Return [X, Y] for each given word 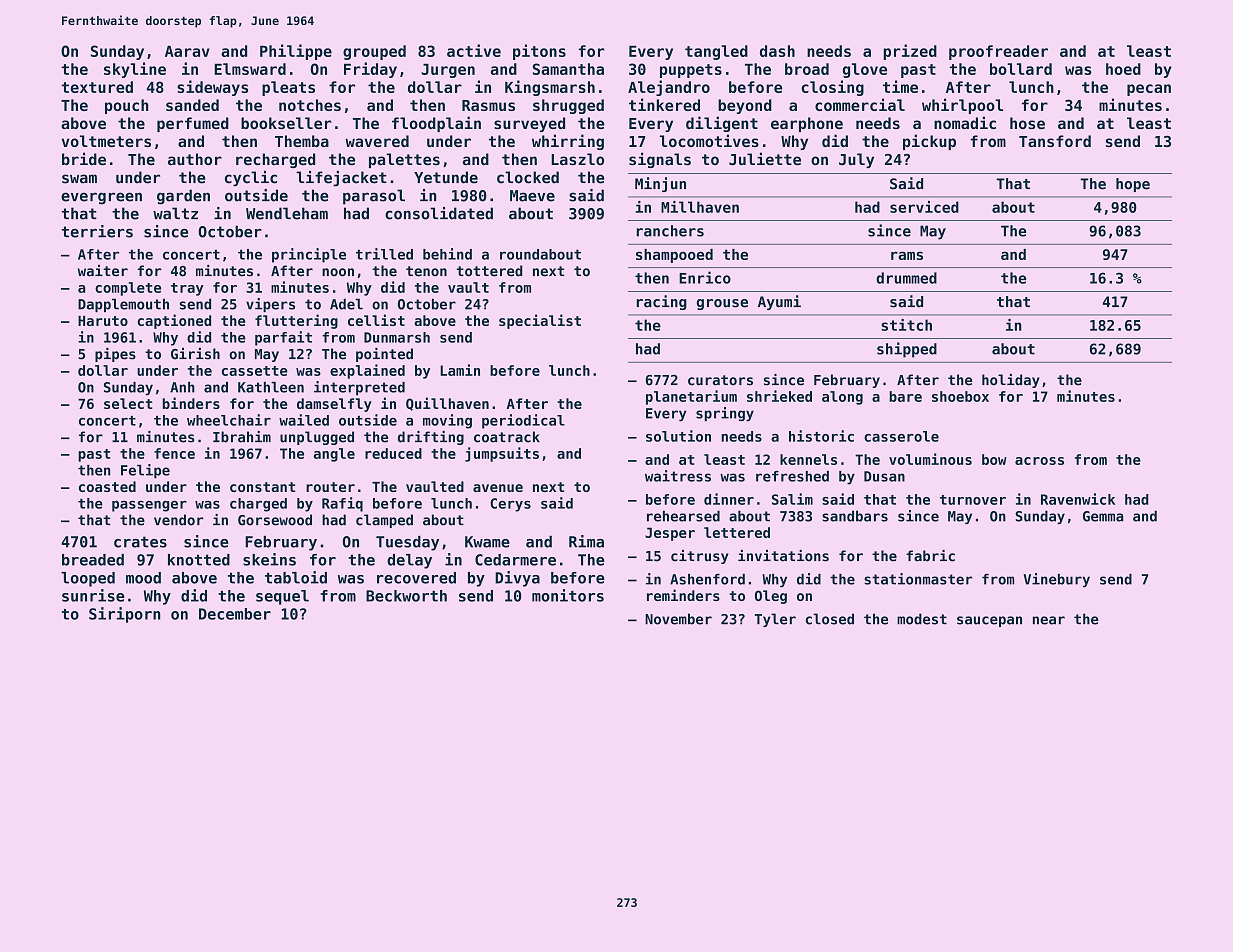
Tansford [1055, 141]
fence [174, 453]
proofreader [998, 52]
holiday [1011, 381]
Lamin [460, 370]
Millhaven [700, 207]
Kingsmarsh [550, 88]
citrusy [699, 557]
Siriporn [125, 615]
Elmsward [250, 69]
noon [338, 272]
